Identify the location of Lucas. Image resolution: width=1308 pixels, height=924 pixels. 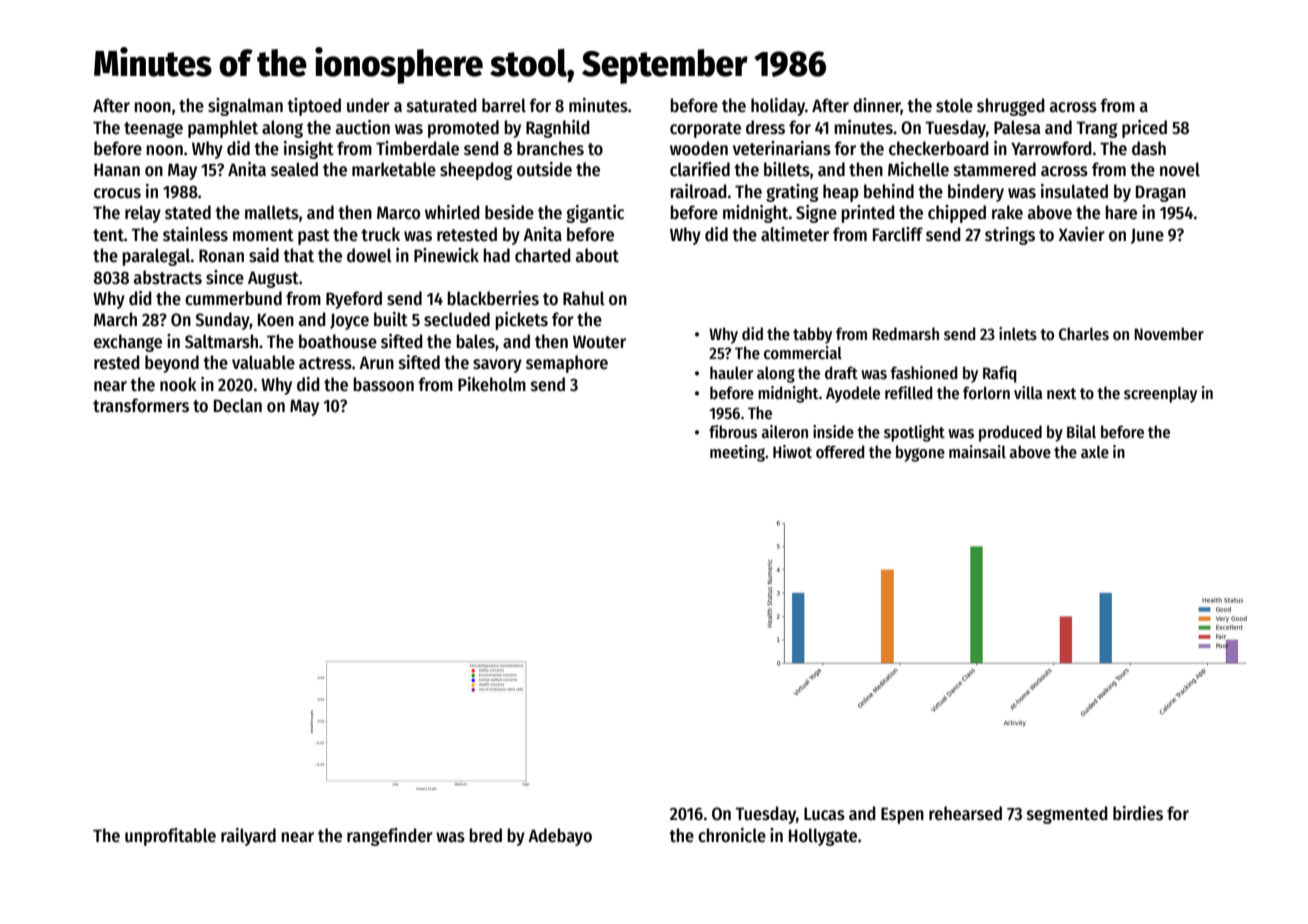
(824, 814).
